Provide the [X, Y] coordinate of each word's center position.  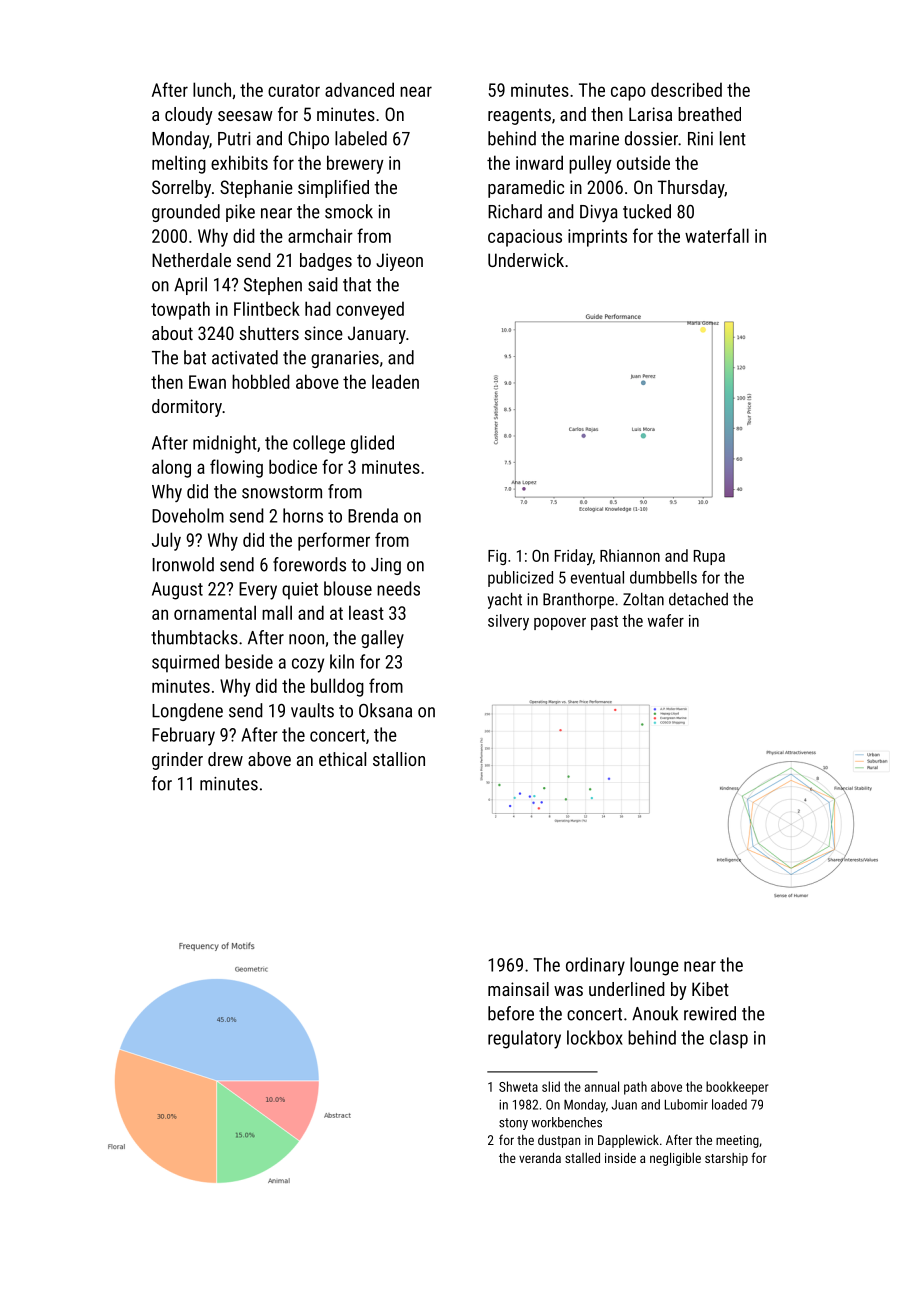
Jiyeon [399, 262]
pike [240, 213]
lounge [654, 966]
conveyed [370, 310]
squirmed [185, 663]
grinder [177, 761]
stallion [399, 759]
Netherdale [191, 260]
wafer [666, 620]
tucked [647, 211]
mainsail [518, 989]
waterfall [717, 235]
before [511, 1013]
